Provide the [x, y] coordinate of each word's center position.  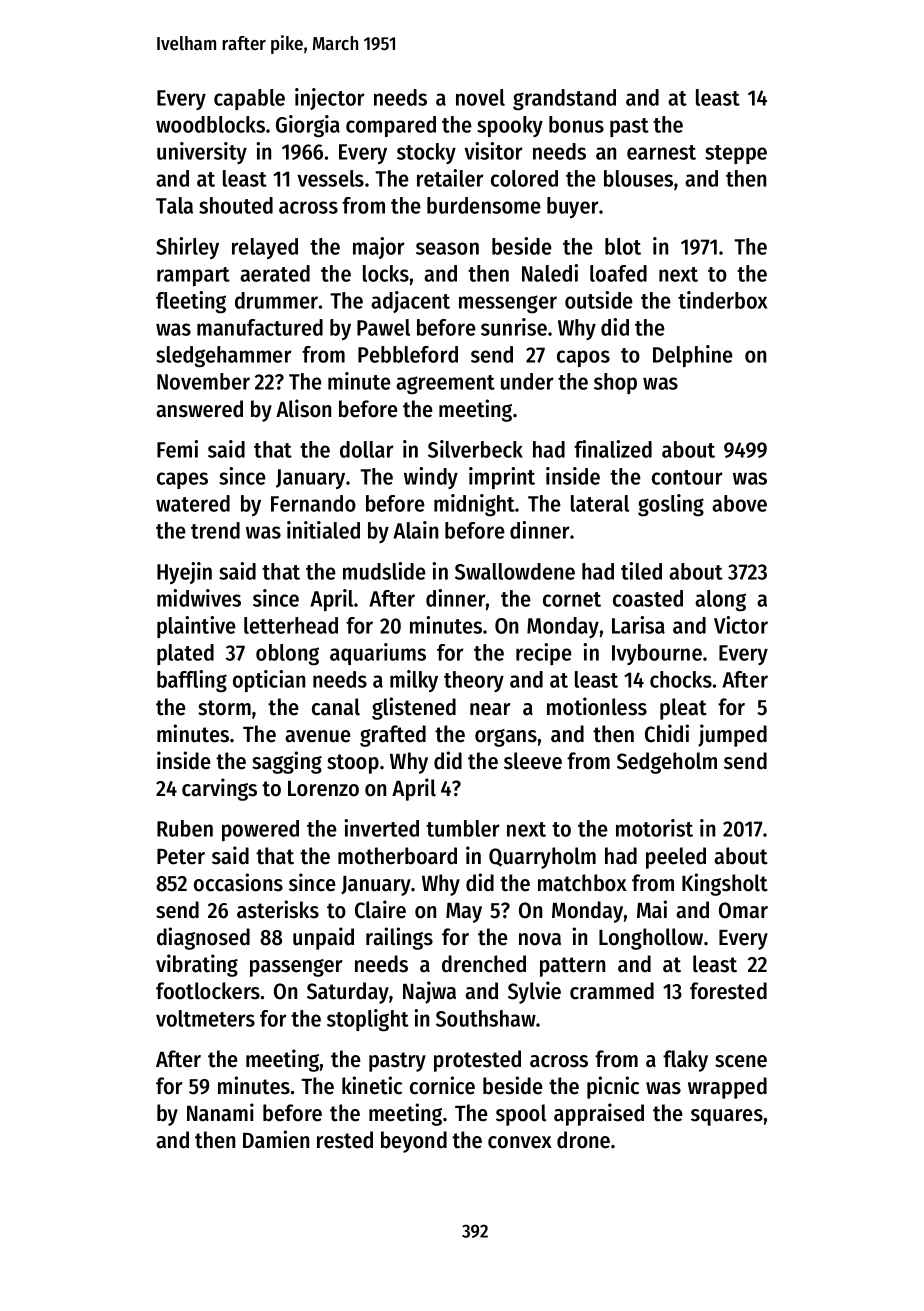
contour [687, 477]
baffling [192, 681]
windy [431, 478]
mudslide [384, 571]
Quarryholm [542, 858]
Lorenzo [323, 789]
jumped [732, 735]
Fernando [313, 503]
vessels [330, 178]
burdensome [484, 205]
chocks [681, 679]
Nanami [220, 1112]
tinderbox [723, 300]
